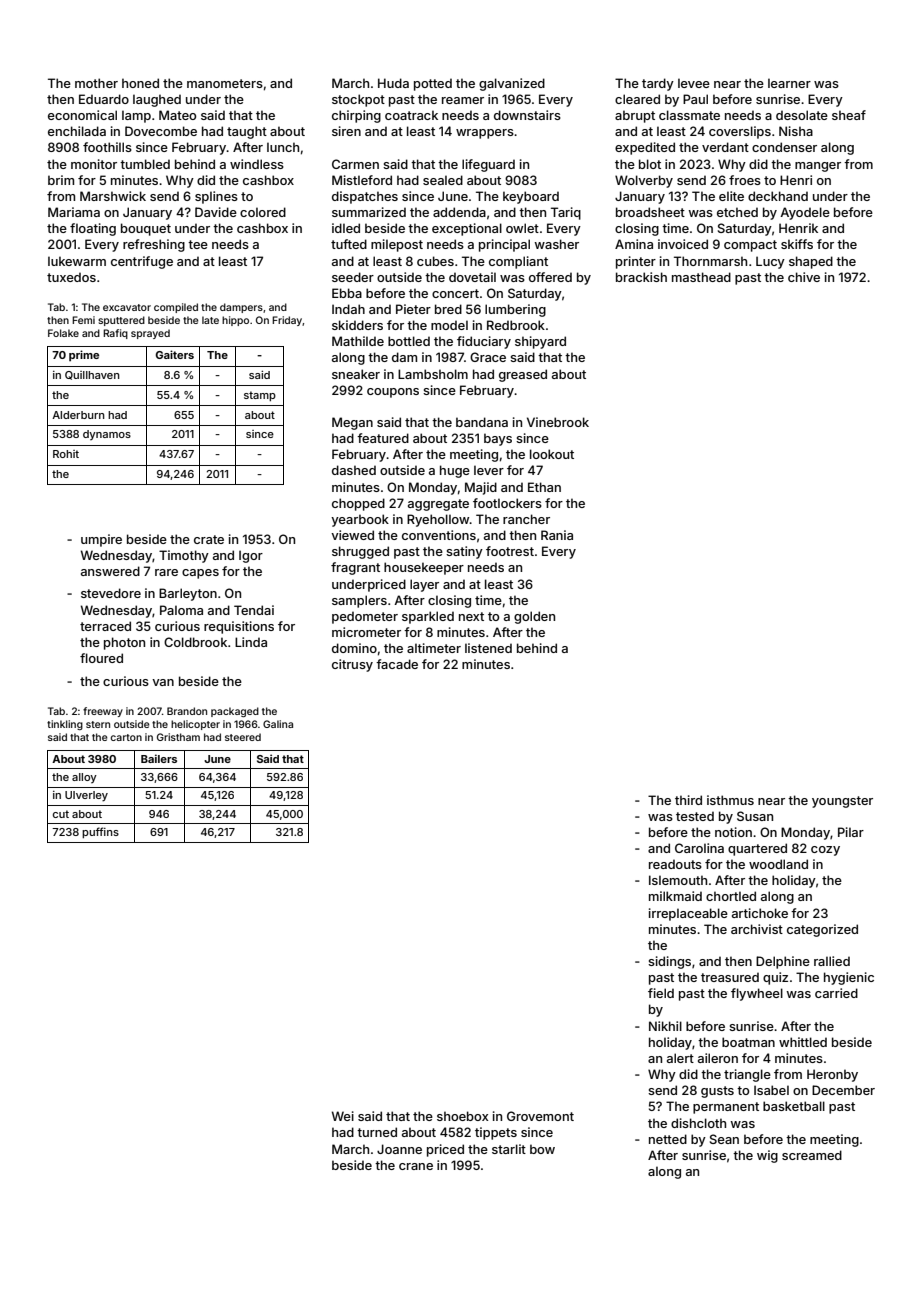  Describe the element at coordinates (542, 1149) in the screenshot. I see `bow` at that location.
